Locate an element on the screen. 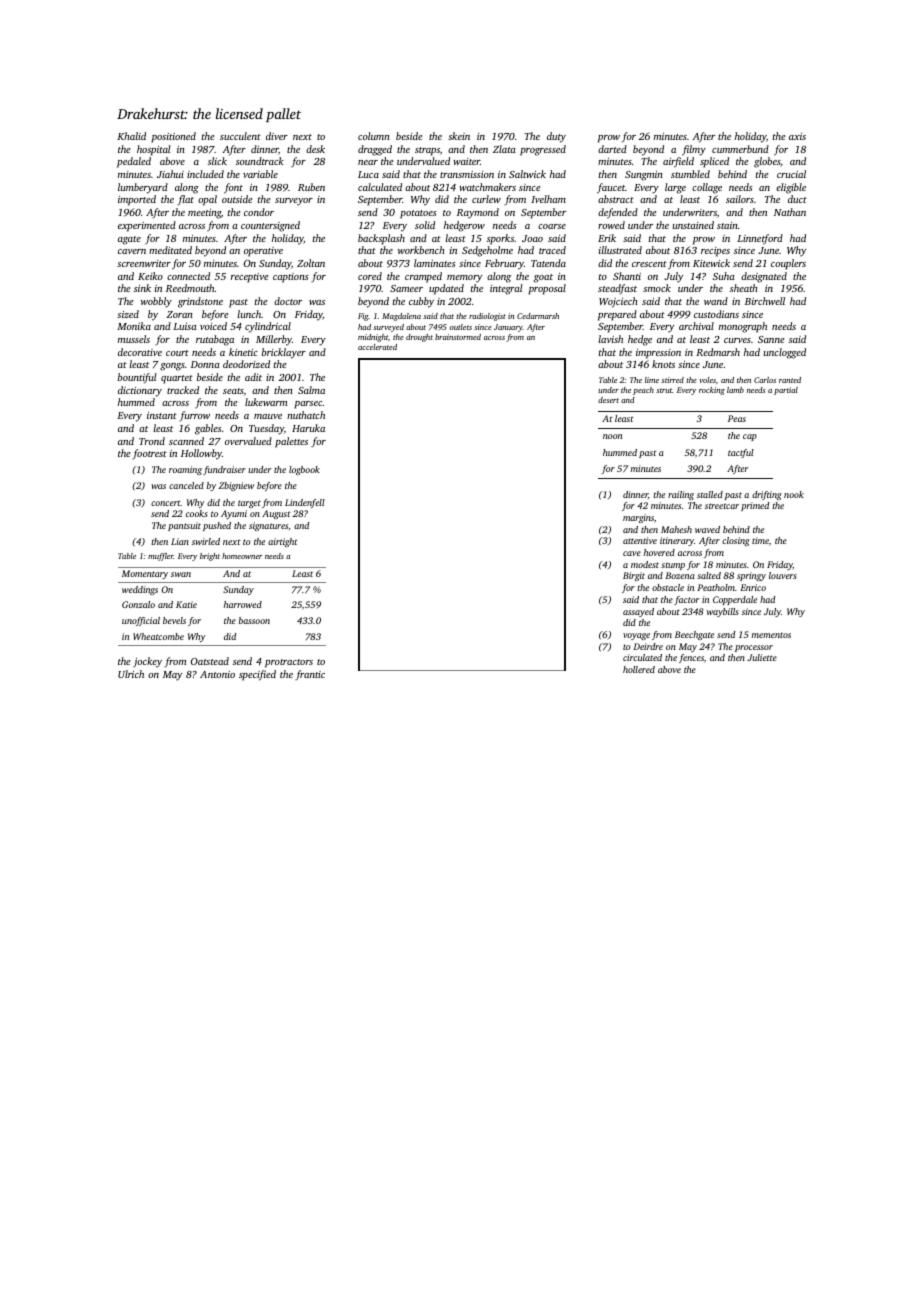 Image resolution: width=924 pixels, height=1308 pixels. noon is located at coordinates (612, 436).
